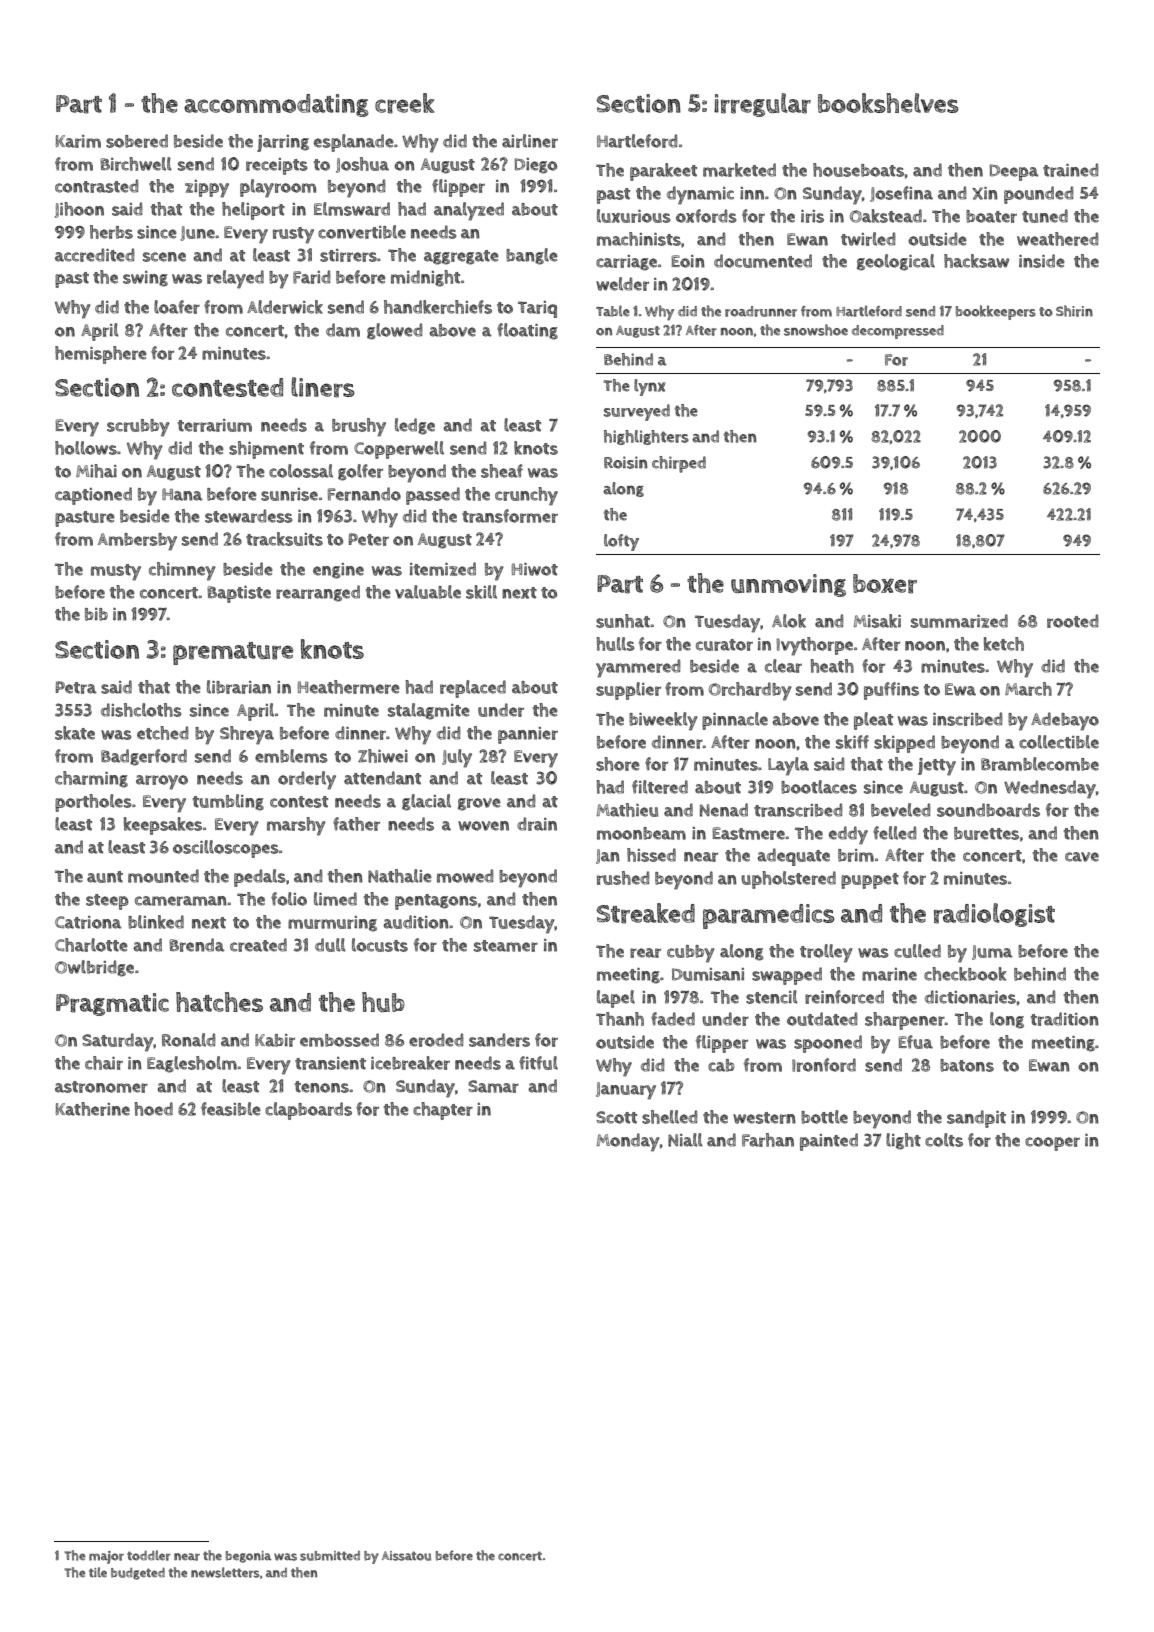  Describe the element at coordinates (106, 1557) in the screenshot. I see `major` at that location.
